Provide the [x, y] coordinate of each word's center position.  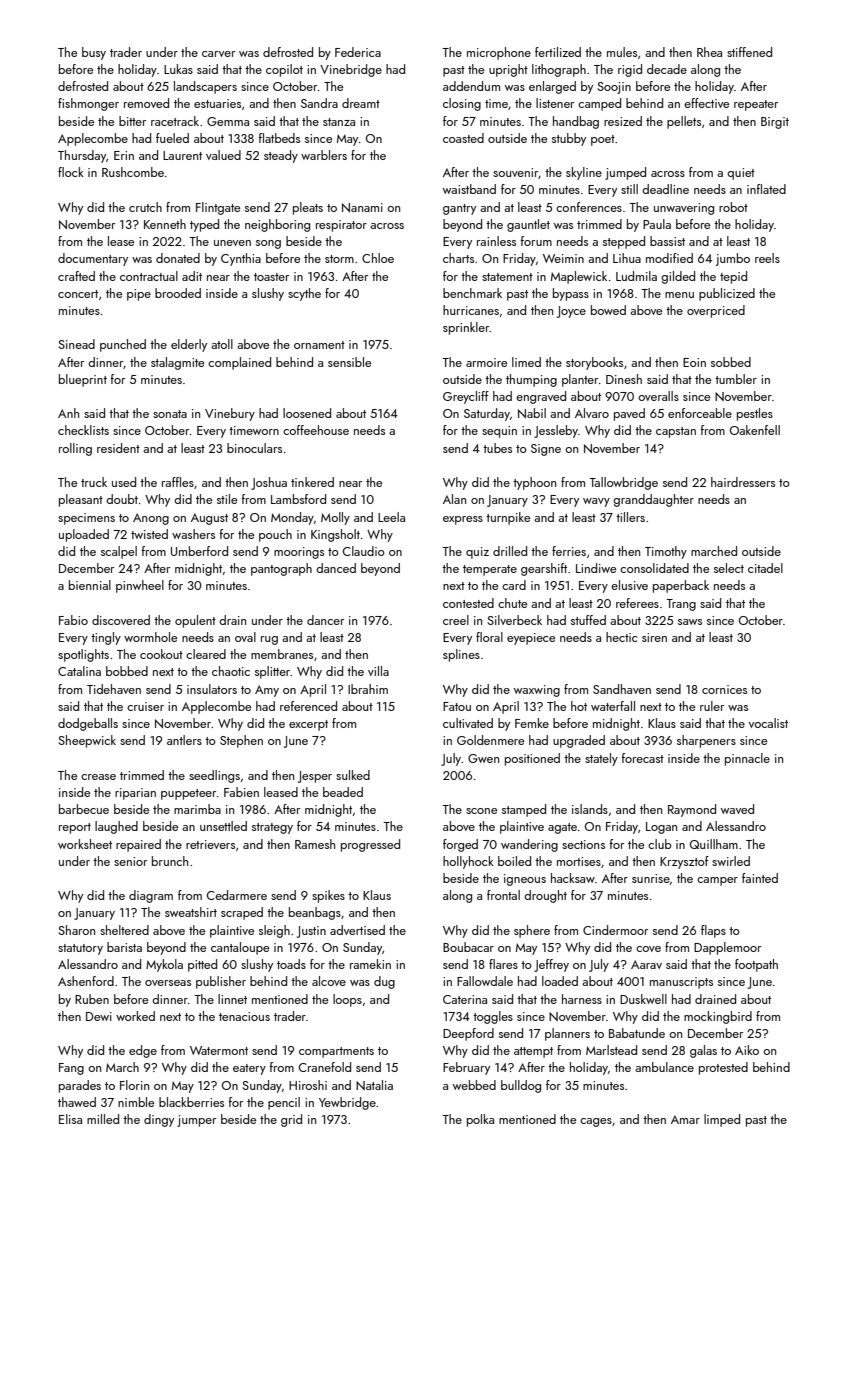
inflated [766, 189]
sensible [349, 362]
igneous [525, 880]
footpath [756, 965]
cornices [724, 689]
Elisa [70, 1119]
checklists [83, 430]
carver [218, 54]
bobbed [127, 671]
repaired [138, 845]
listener [555, 103]
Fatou [457, 706]
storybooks [594, 363]
